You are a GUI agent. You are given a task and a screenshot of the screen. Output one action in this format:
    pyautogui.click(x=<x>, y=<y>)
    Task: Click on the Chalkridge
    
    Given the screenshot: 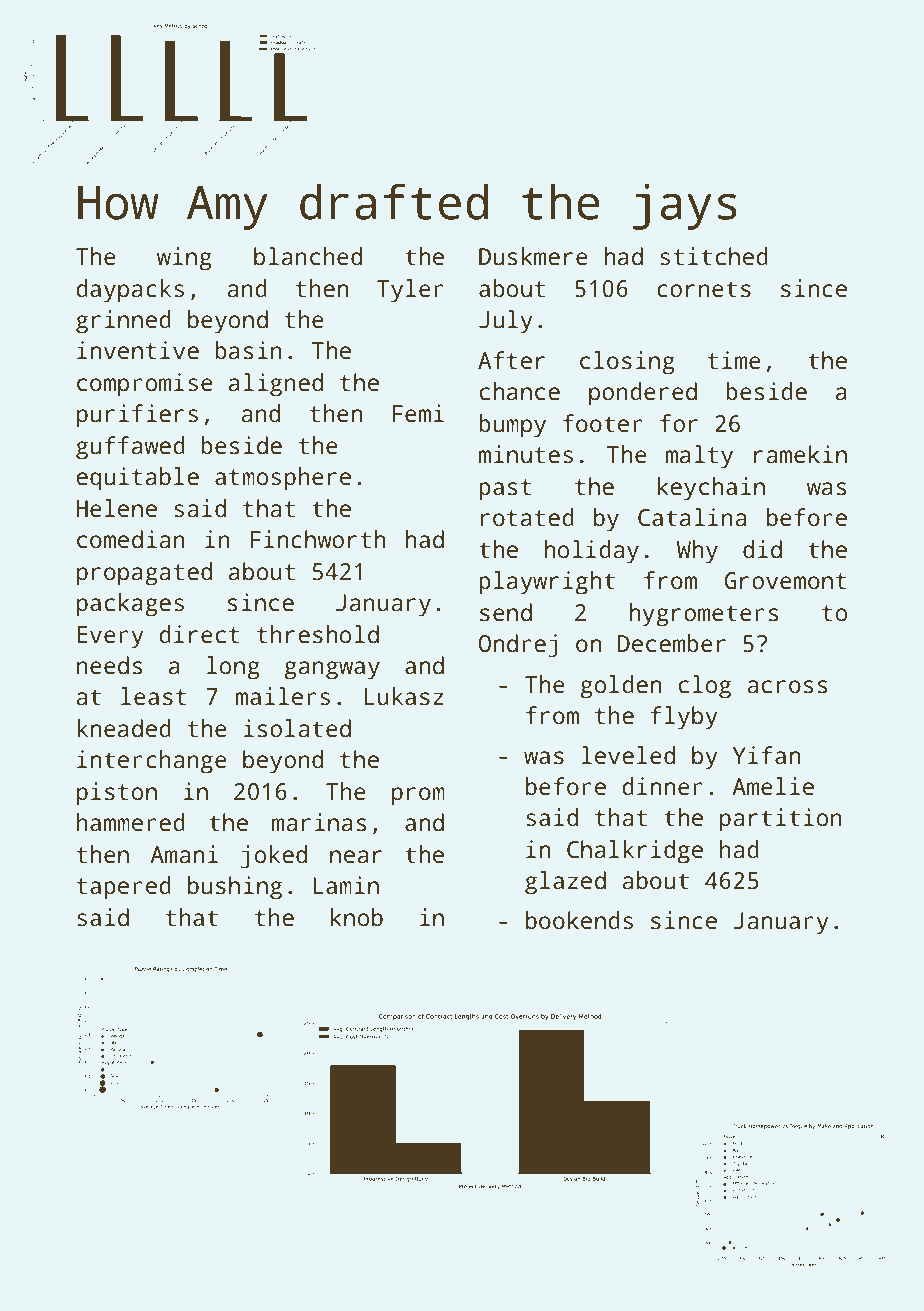 What is the action you would take?
    pyautogui.click(x=635, y=852)
